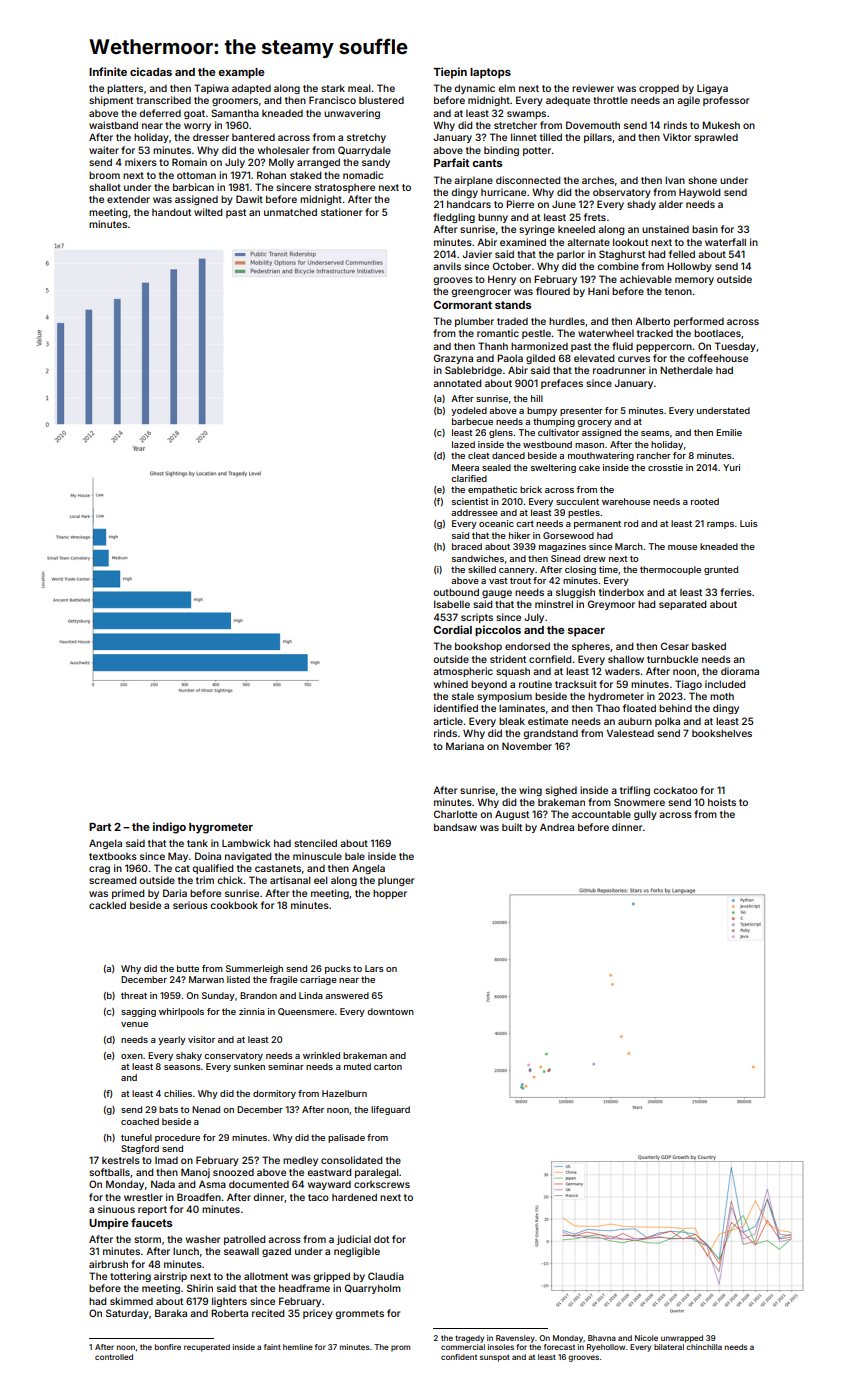 Image resolution: width=849 pixels, height=1400 pixels. I want to click on Mukesh, so click(721, 125).
